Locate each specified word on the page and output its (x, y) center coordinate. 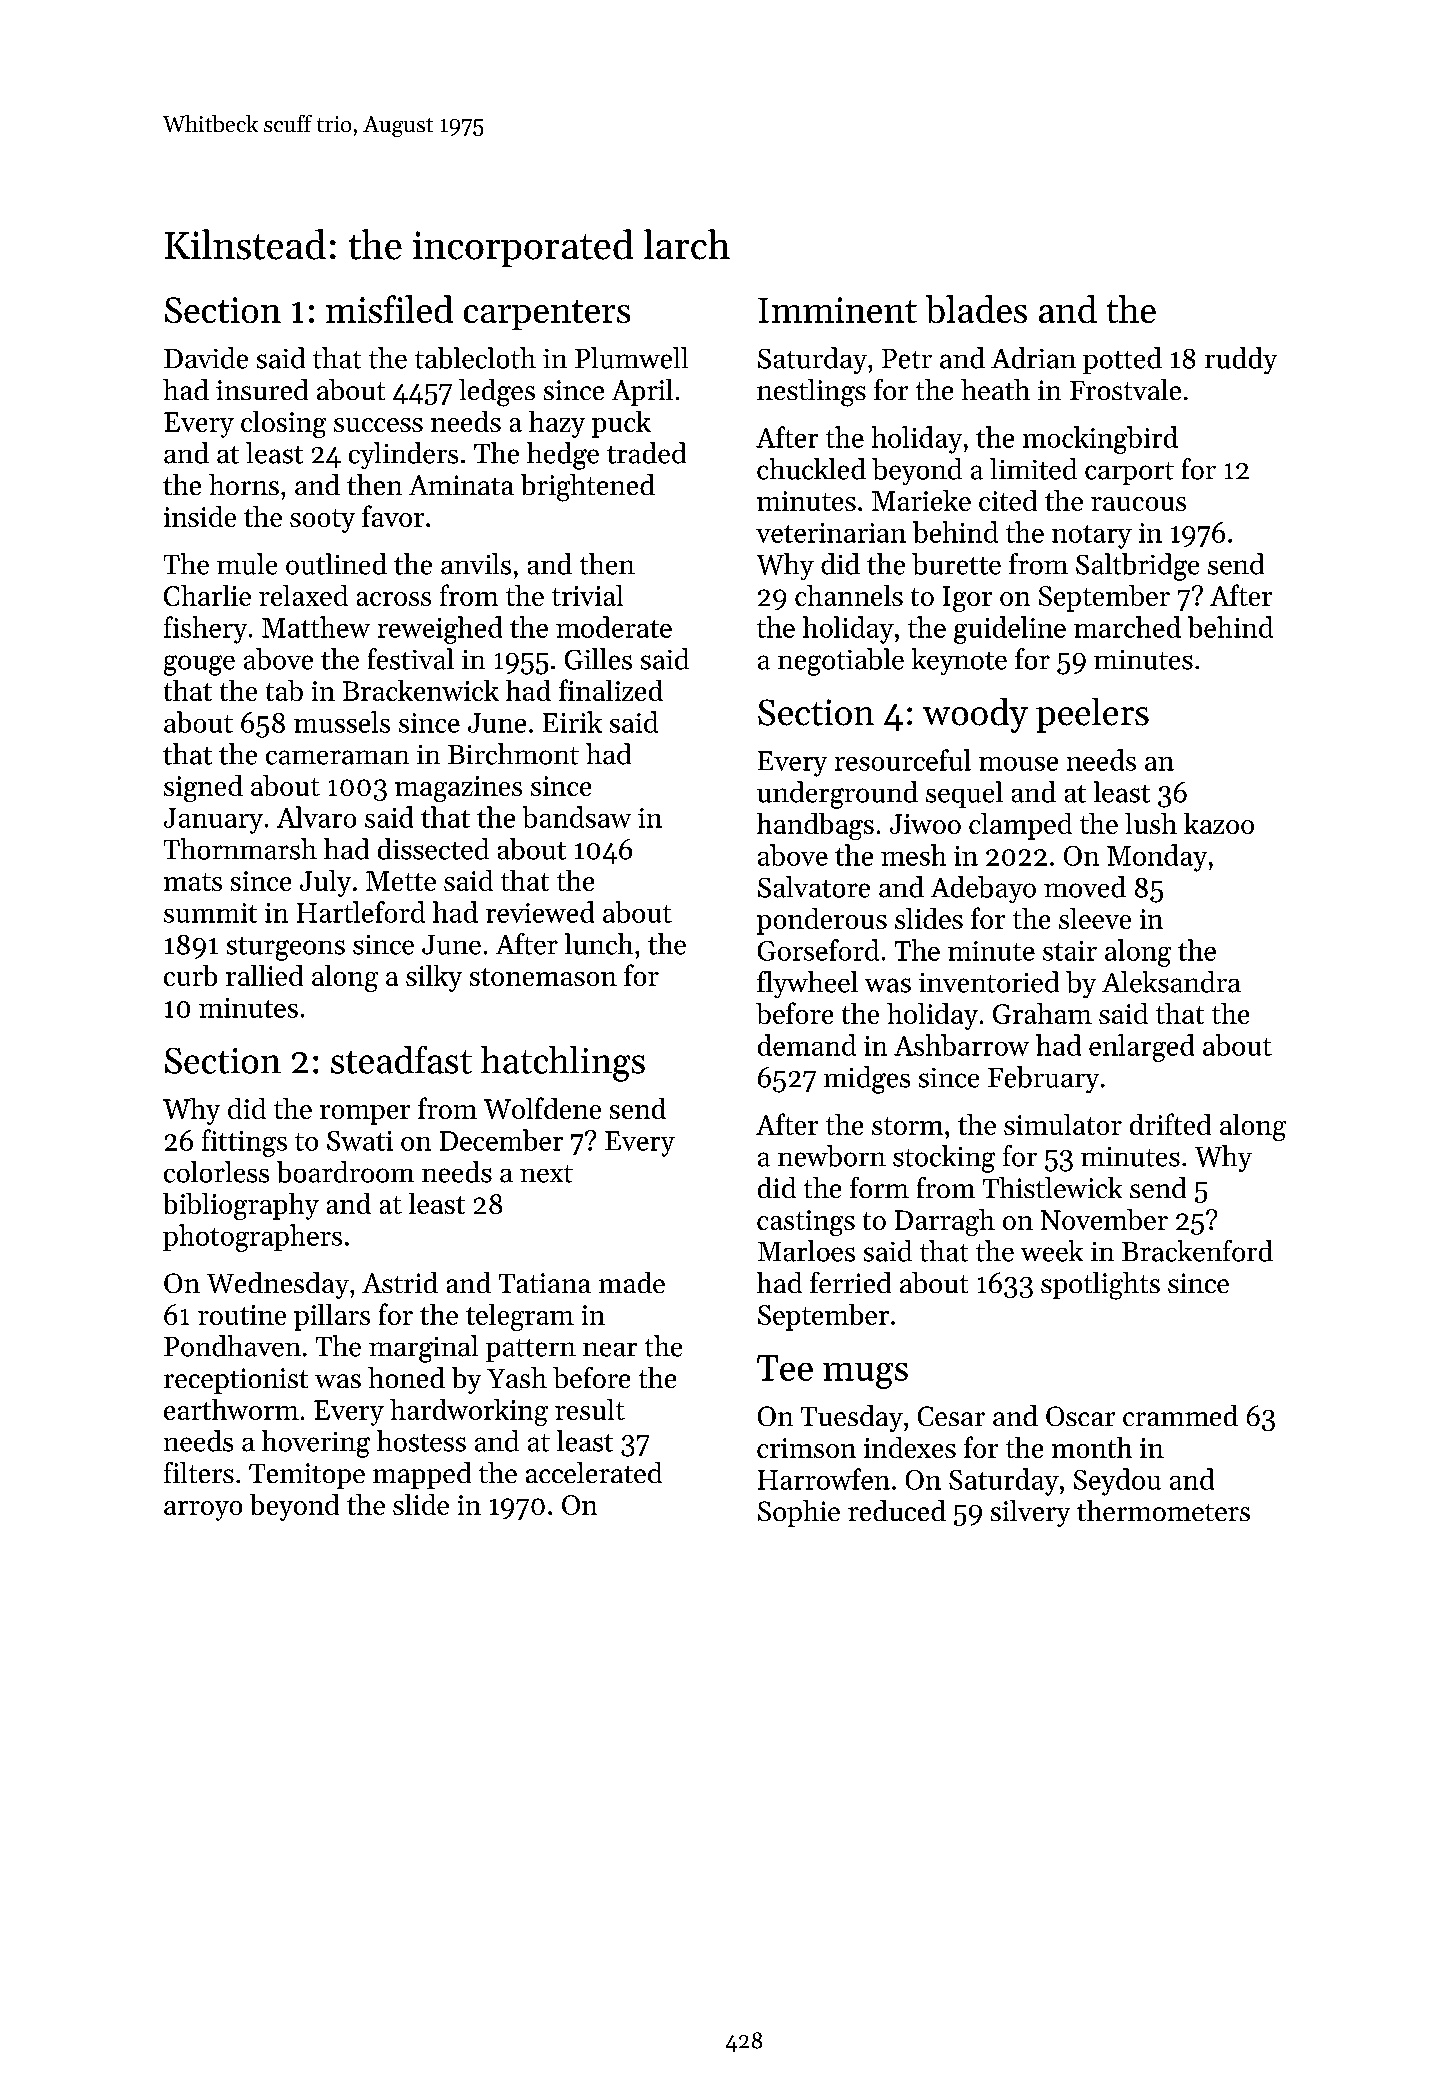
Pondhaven (232, 1346)
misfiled (389, 309)
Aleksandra (1171, 982)
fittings (244, 1143)
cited (1008, 500)
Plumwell (631, 358)
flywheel (807, 984)
